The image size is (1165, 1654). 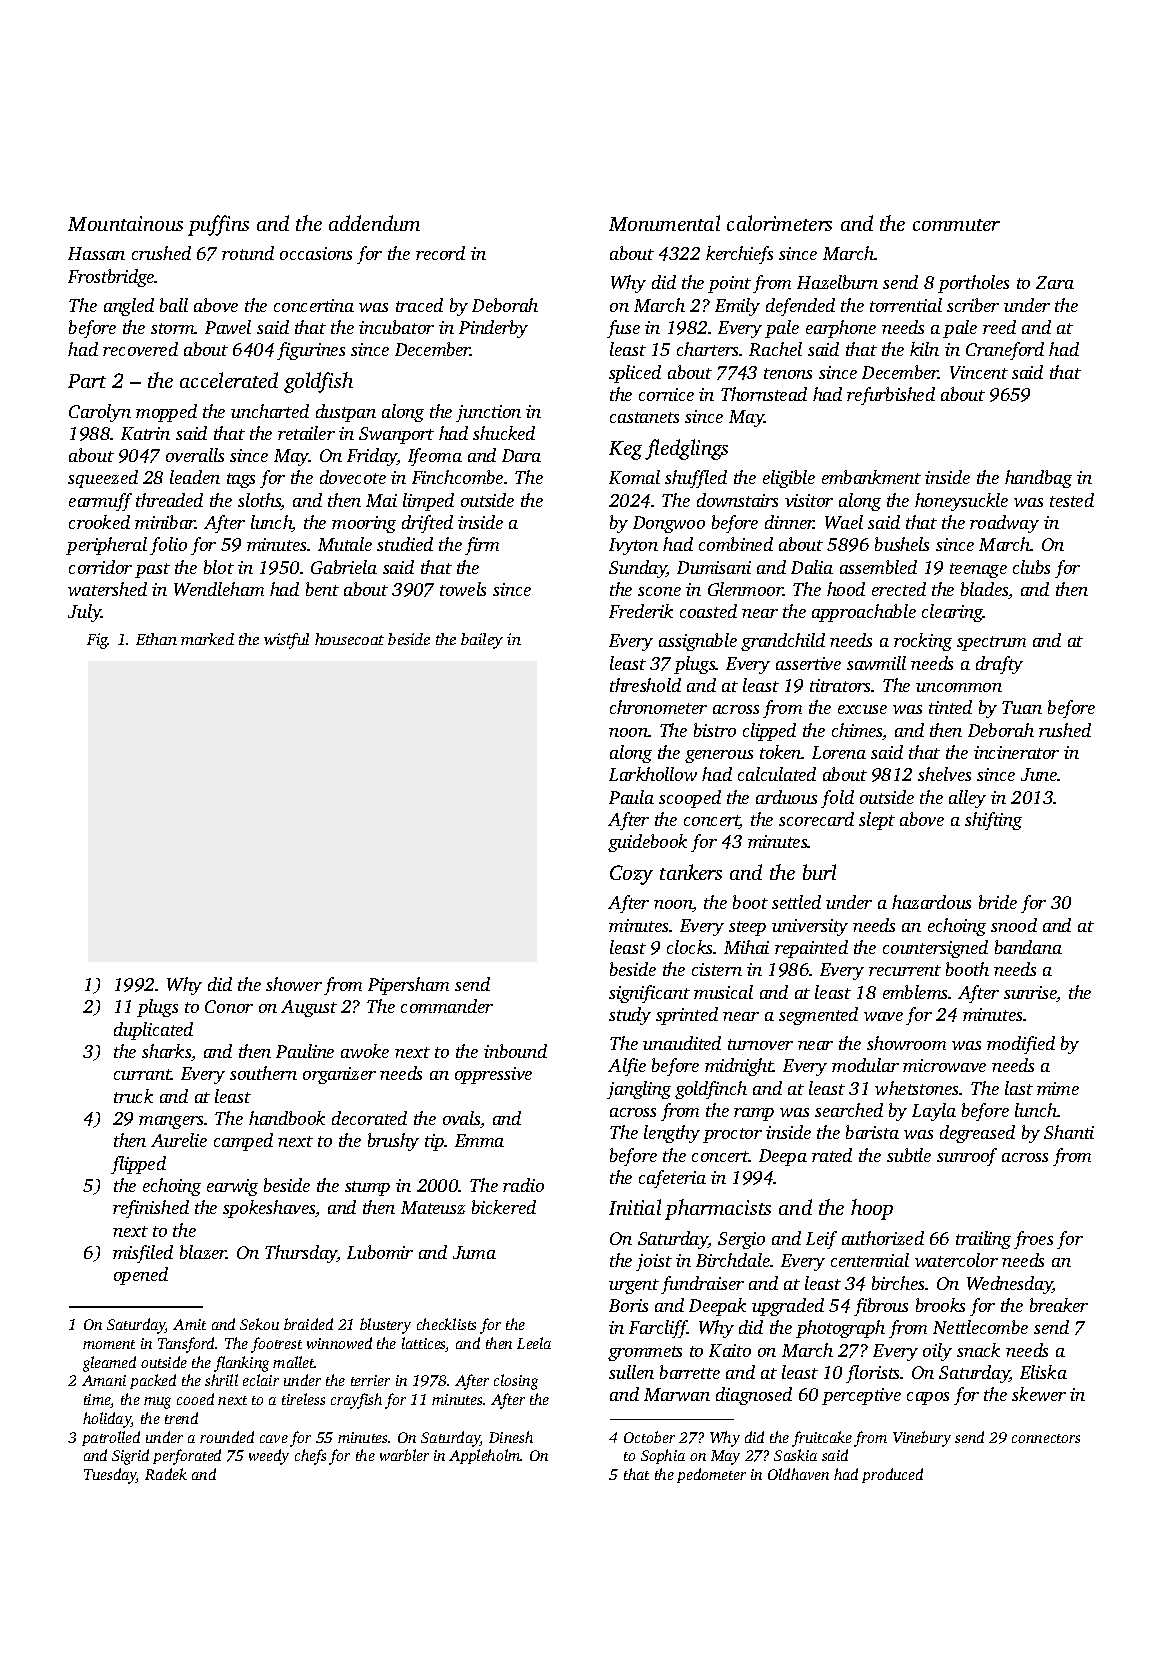 I want to click on Komal, so click(x=634, y=477).
